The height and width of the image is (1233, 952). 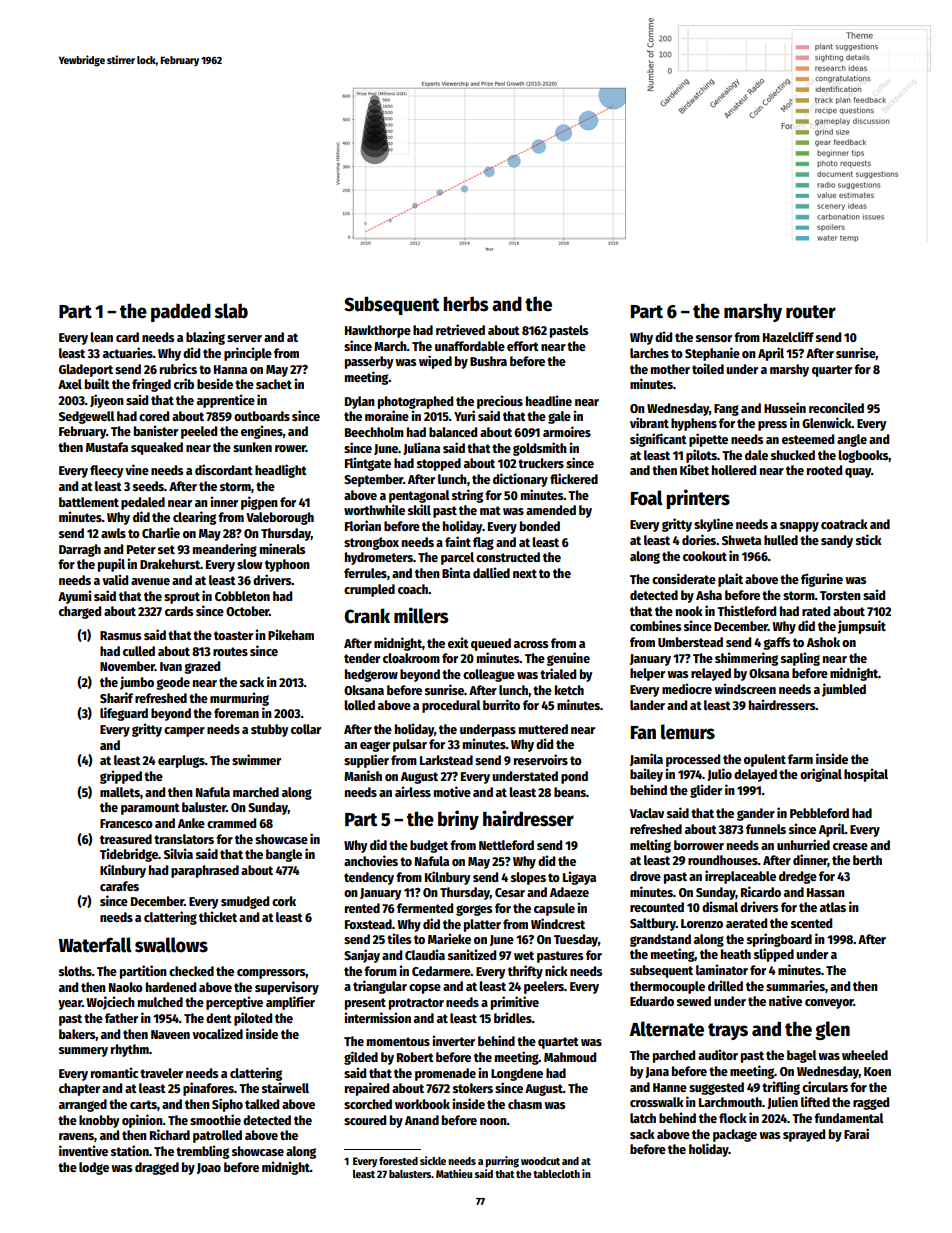 I want to click on router, so click(x=811, y=312).
